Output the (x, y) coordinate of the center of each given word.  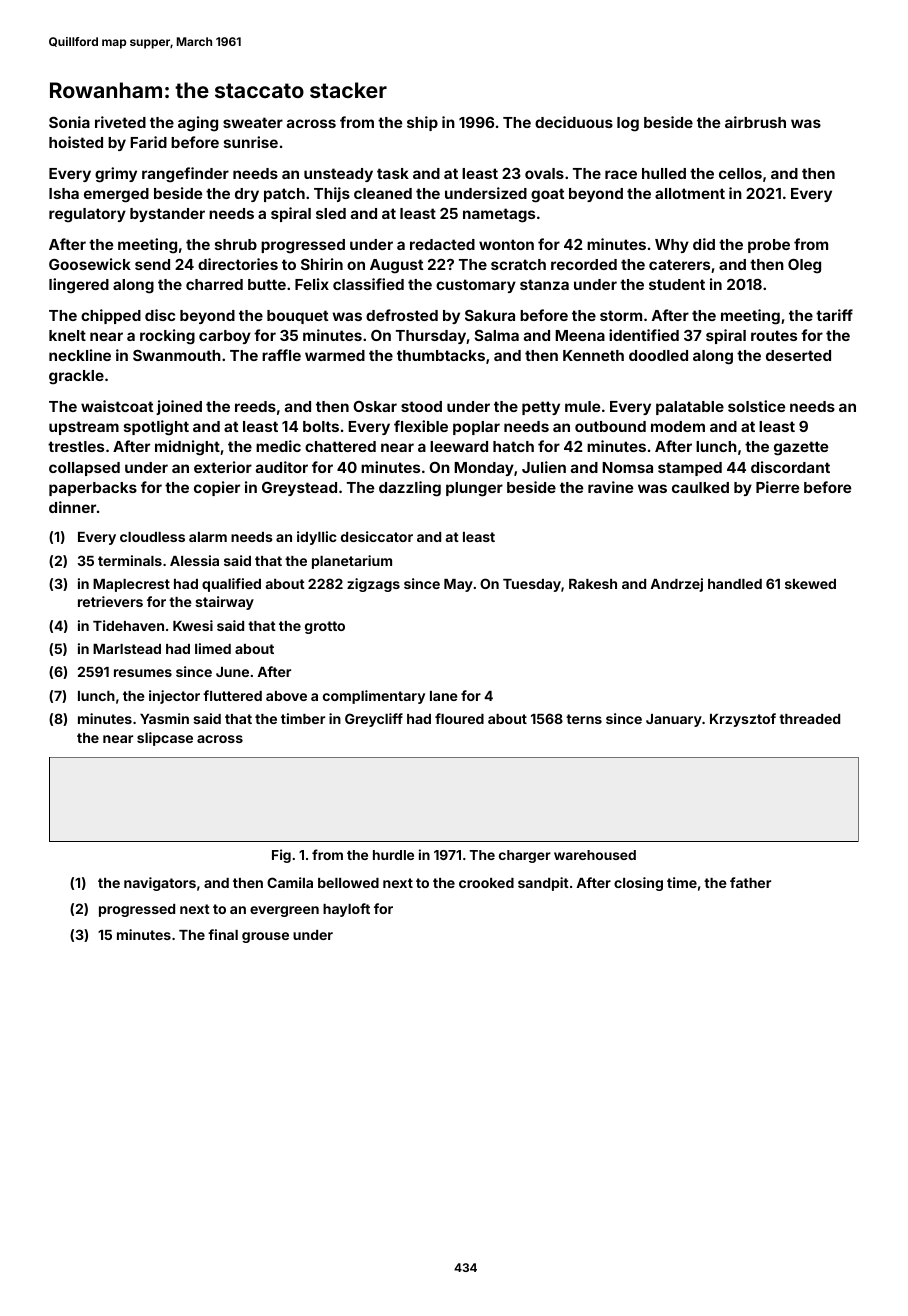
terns (584, 719)
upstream (84, 428)
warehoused (595, 855)
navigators (160, 884)
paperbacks (93, 489)
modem (678, 426)
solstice (756, 406)
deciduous (574, 122)
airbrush (755, 122)
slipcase (165, 739)
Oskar (375, 406)
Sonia (69, 122)
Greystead (299, 489)
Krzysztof (743, 720)
